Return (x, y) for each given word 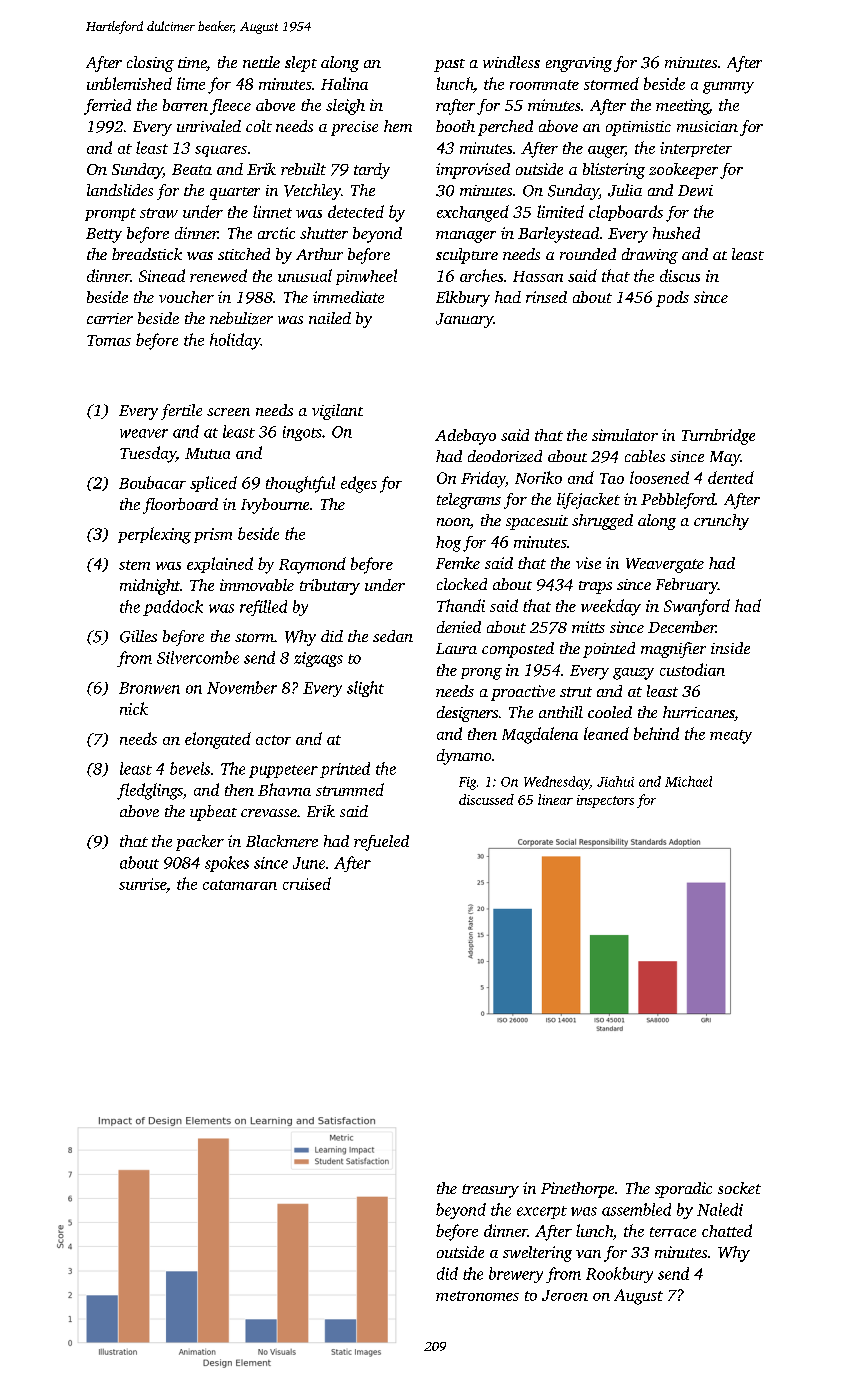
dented (731, 477)
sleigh (345, 107)
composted (518, 650)
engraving (579, 64)
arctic (276, 233)
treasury (490, 1191)
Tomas (109, 340)
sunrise (142, 884)
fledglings (150, 791)
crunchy (721, 522)
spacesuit (537, 522)
